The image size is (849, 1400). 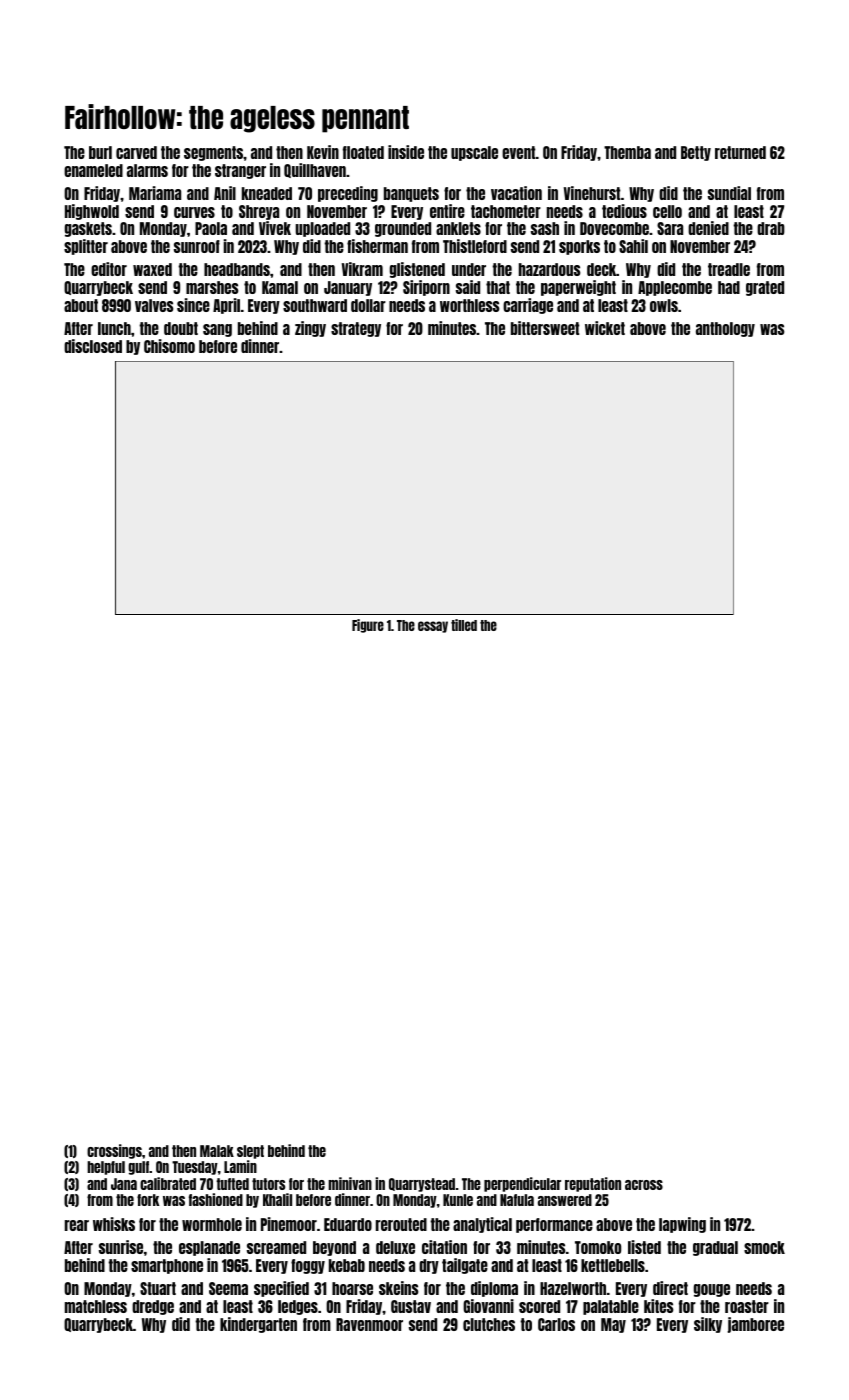 I want to click on essay, so click(x=433, y=627).
